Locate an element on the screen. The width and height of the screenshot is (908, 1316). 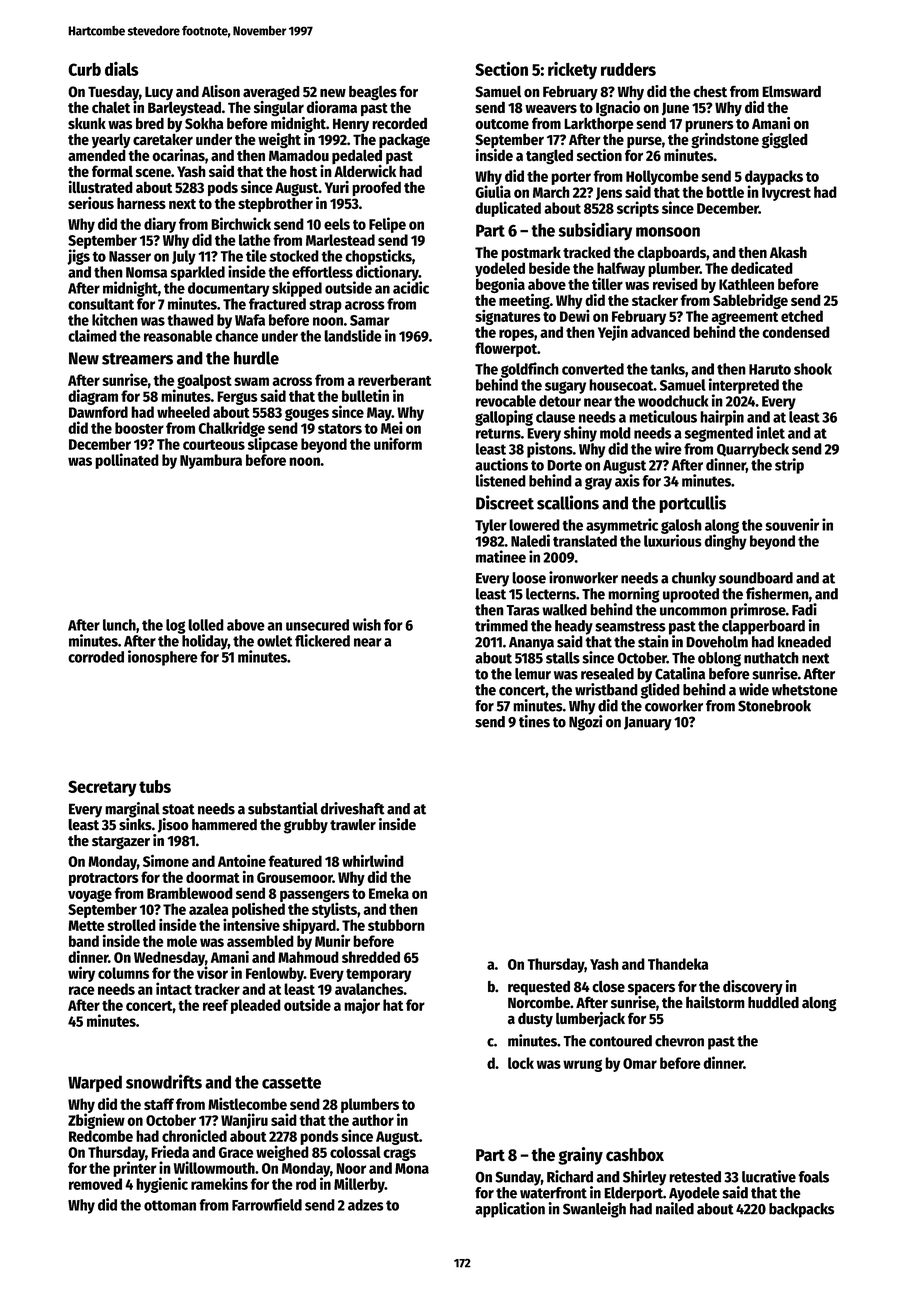
soundboard is located at coordinates (756, 578).
